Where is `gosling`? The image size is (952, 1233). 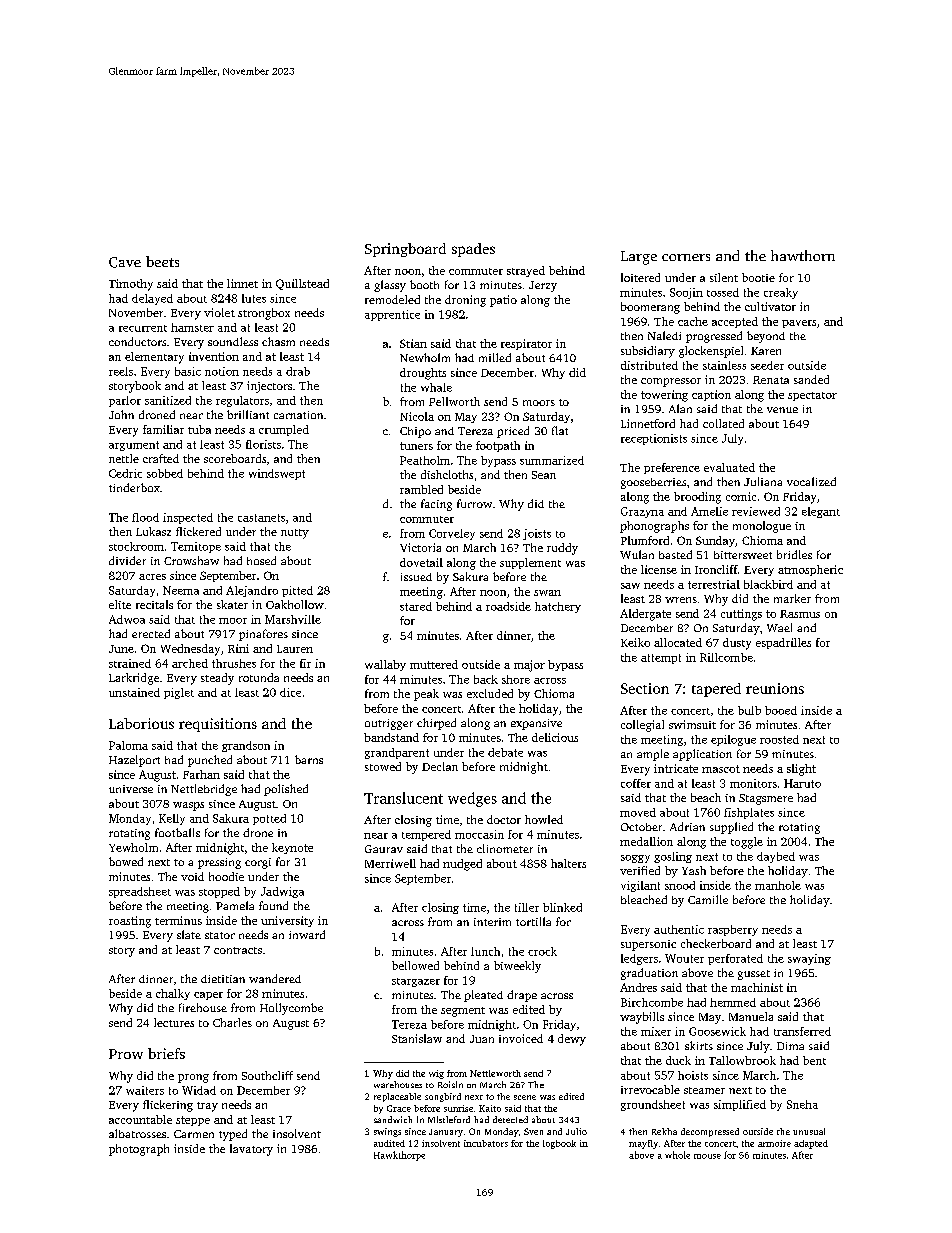 gosling is located at coordinates (673, 857).
